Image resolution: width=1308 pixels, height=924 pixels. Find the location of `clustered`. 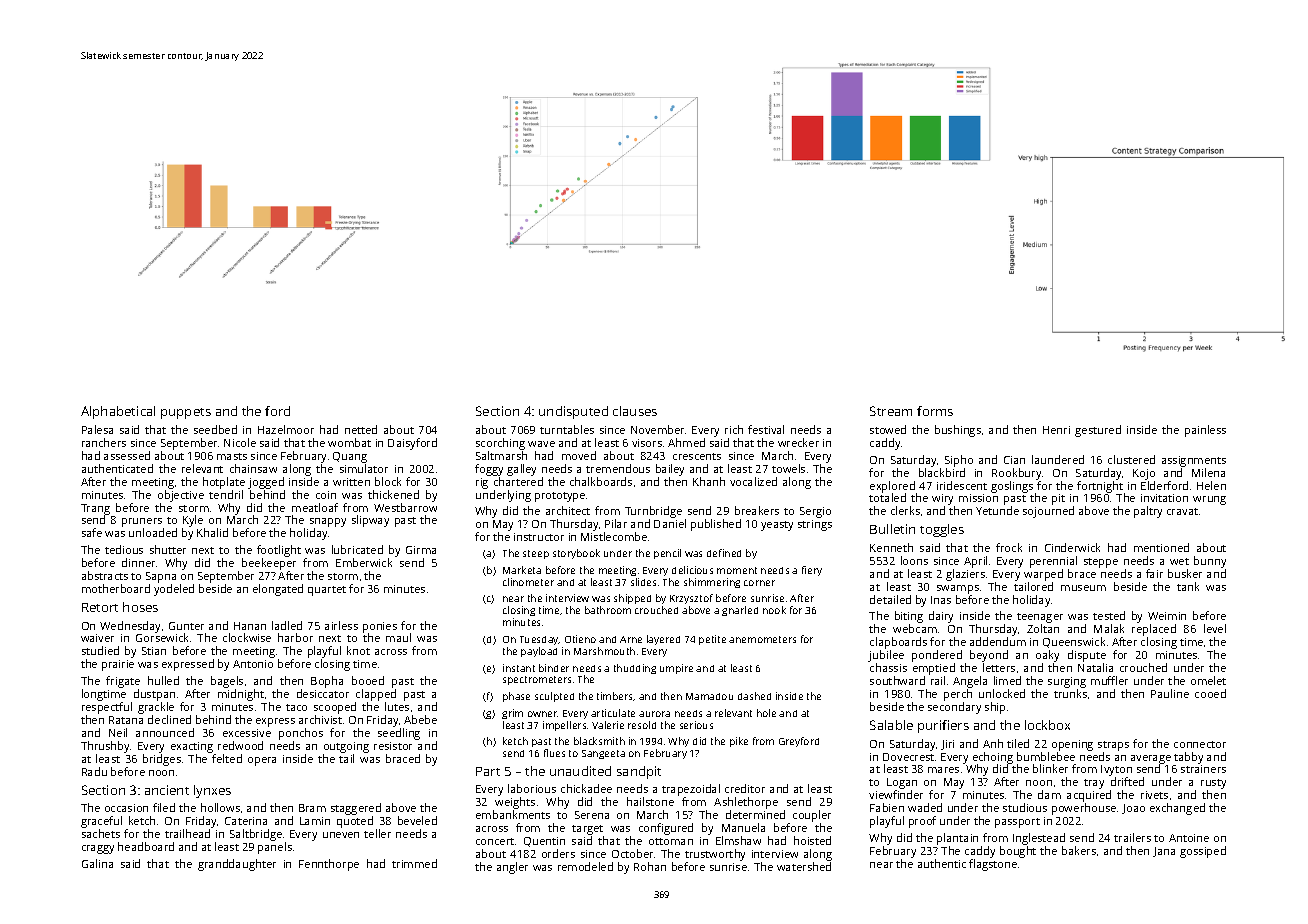

clustered is located at coordinates (1131, 459).
